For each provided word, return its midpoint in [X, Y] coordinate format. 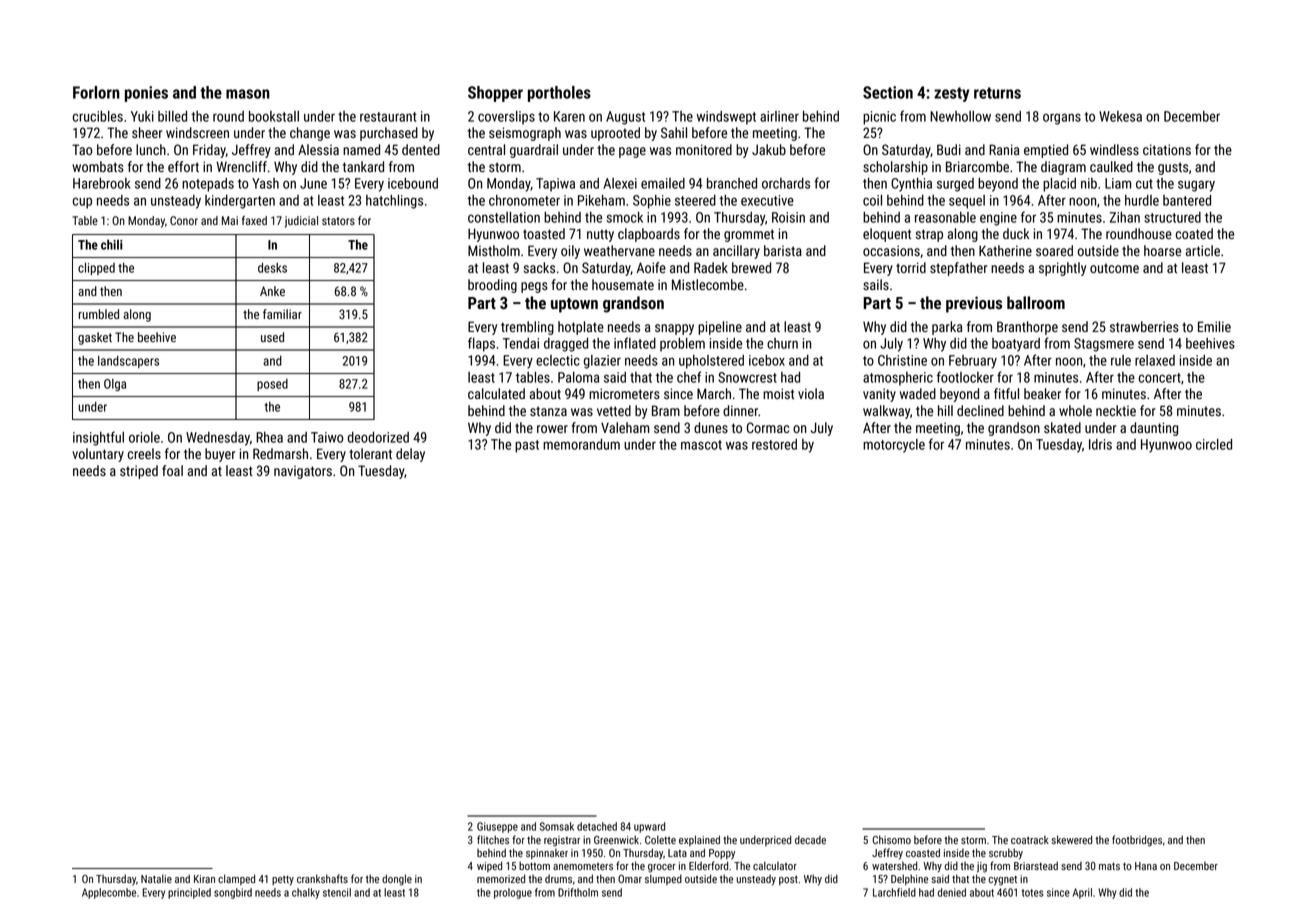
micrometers [624, 393]
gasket [95, 338]
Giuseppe [497, 827]
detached [597, 826]
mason [248, 94]
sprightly [1062, 269]
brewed [751, 267]
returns [997, 93]
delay [410, 455]
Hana [1146, 866]
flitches [493, 839]
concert [1160, 378]
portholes [559, 94]
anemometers [583, 866]
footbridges [1137, 841]
